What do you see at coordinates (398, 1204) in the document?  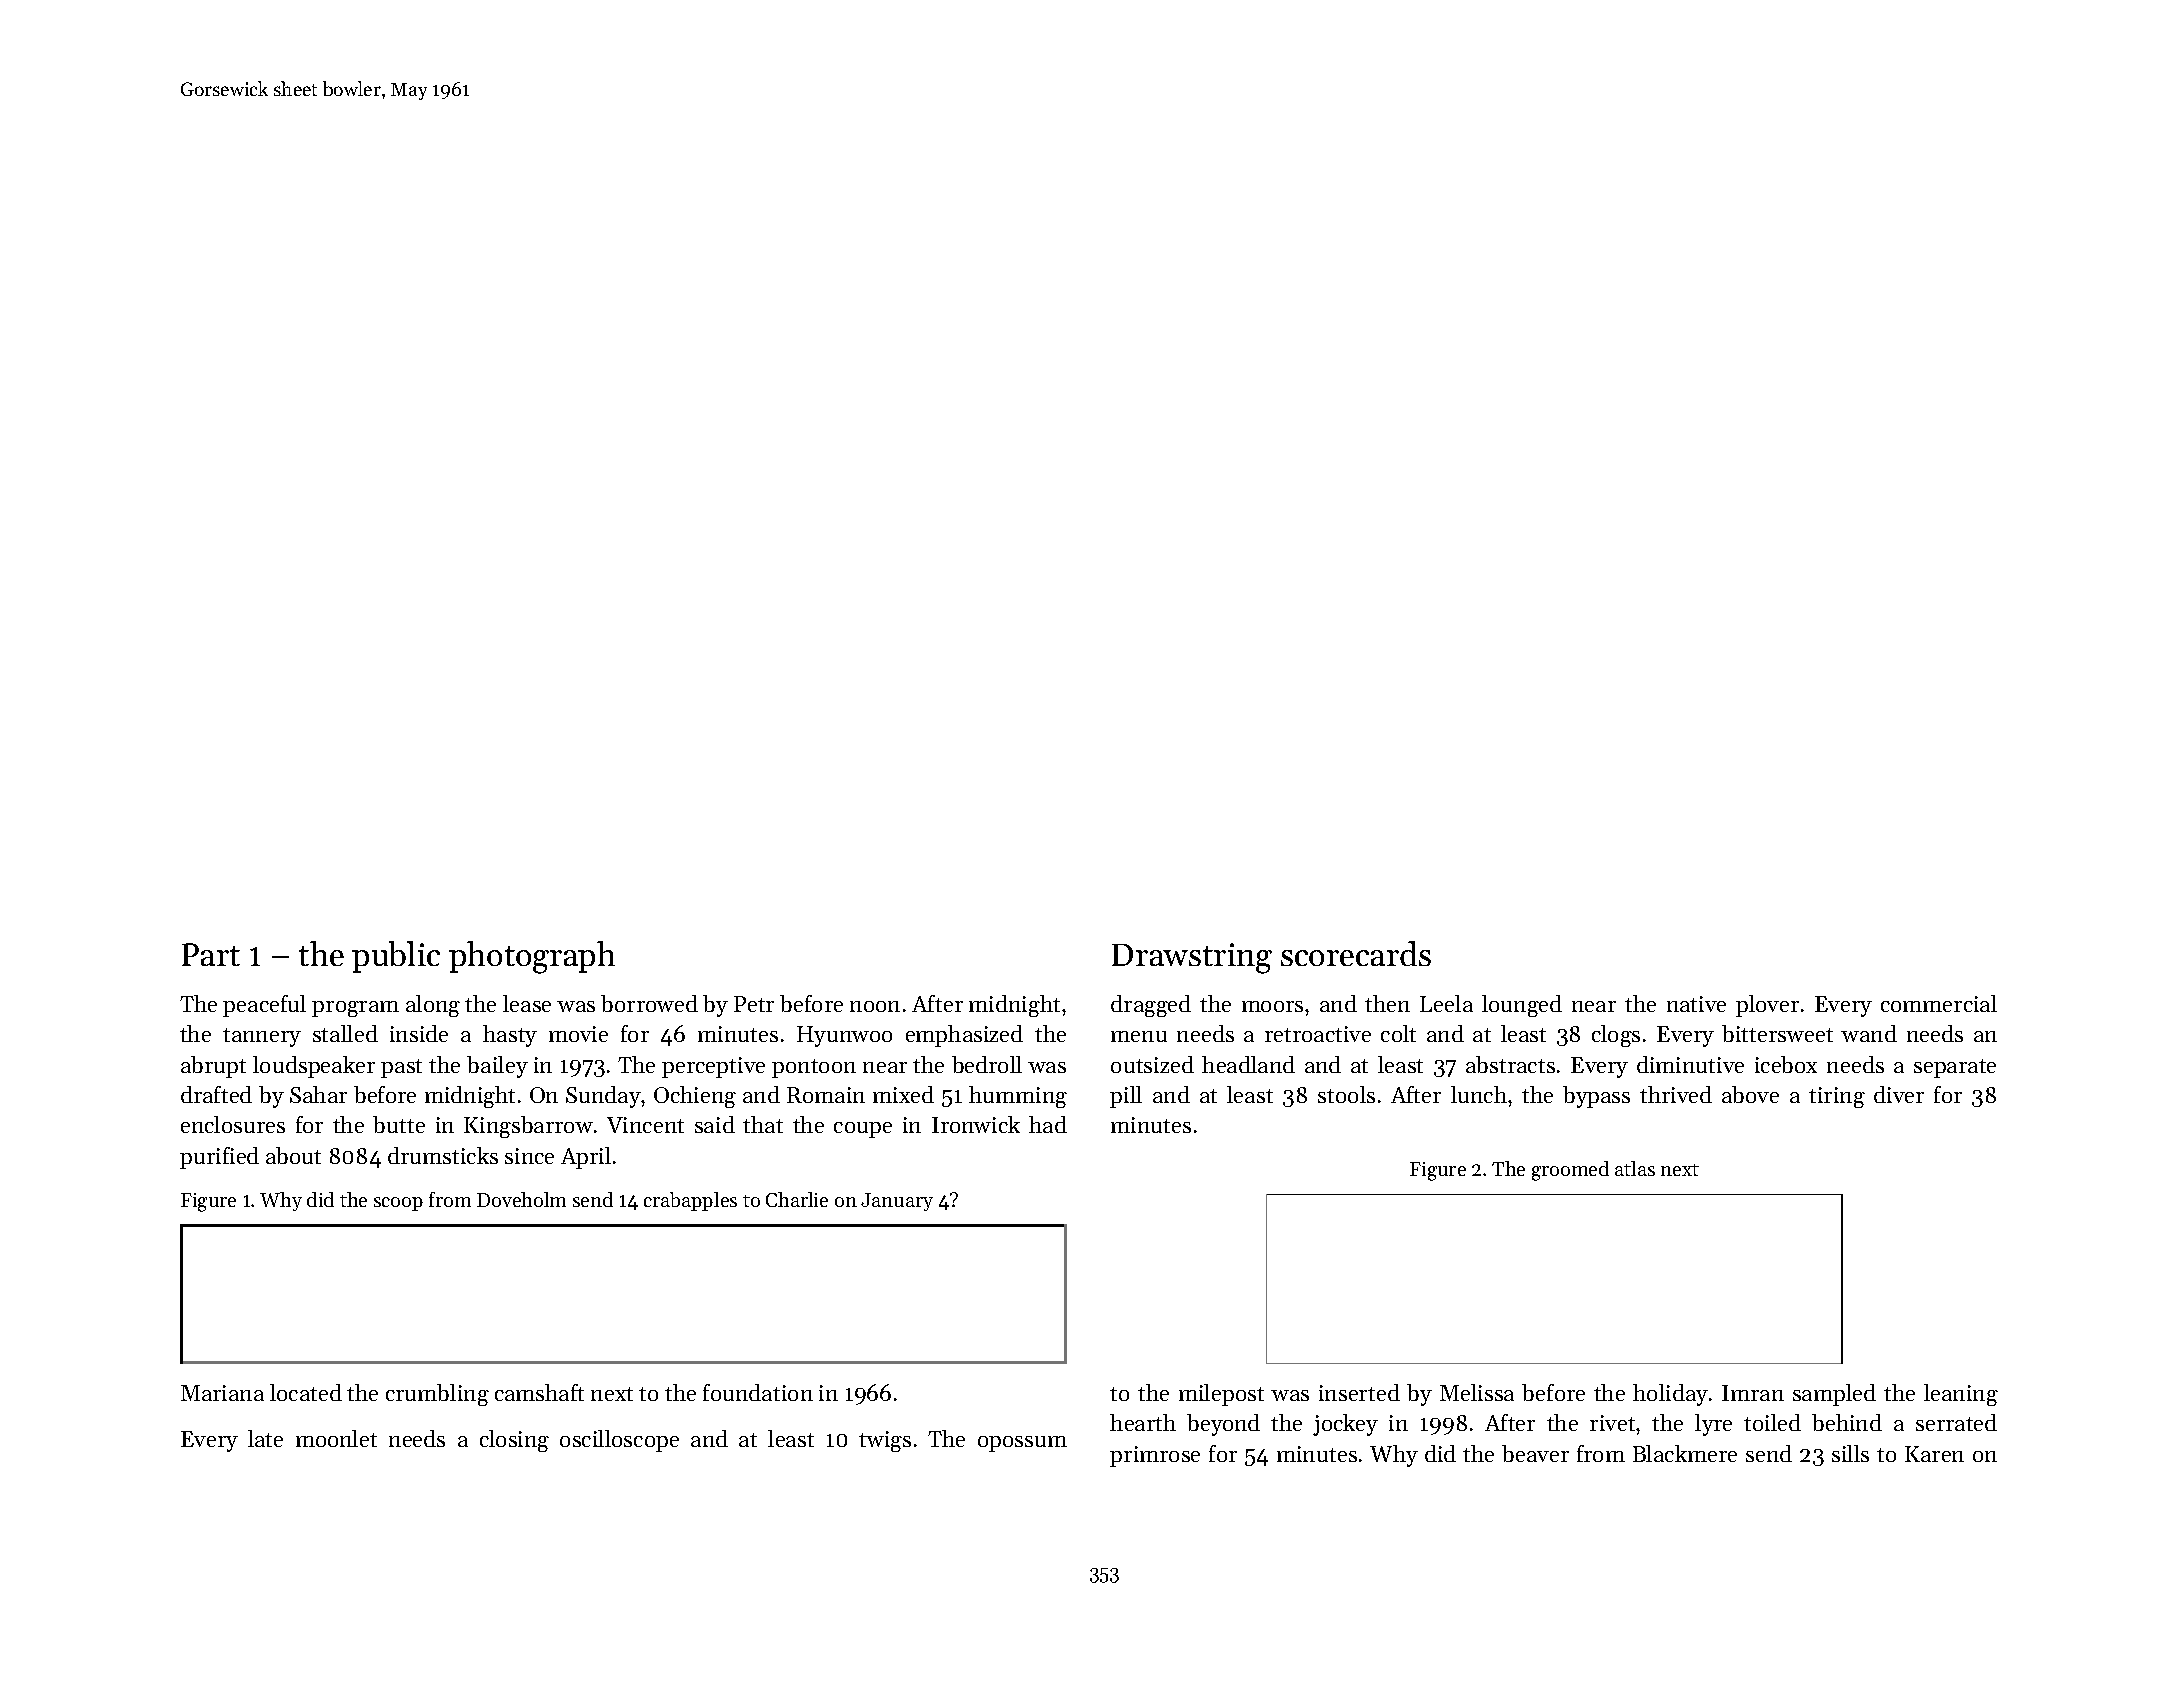 I see `scoop` at bounding box center [398, 1204].
